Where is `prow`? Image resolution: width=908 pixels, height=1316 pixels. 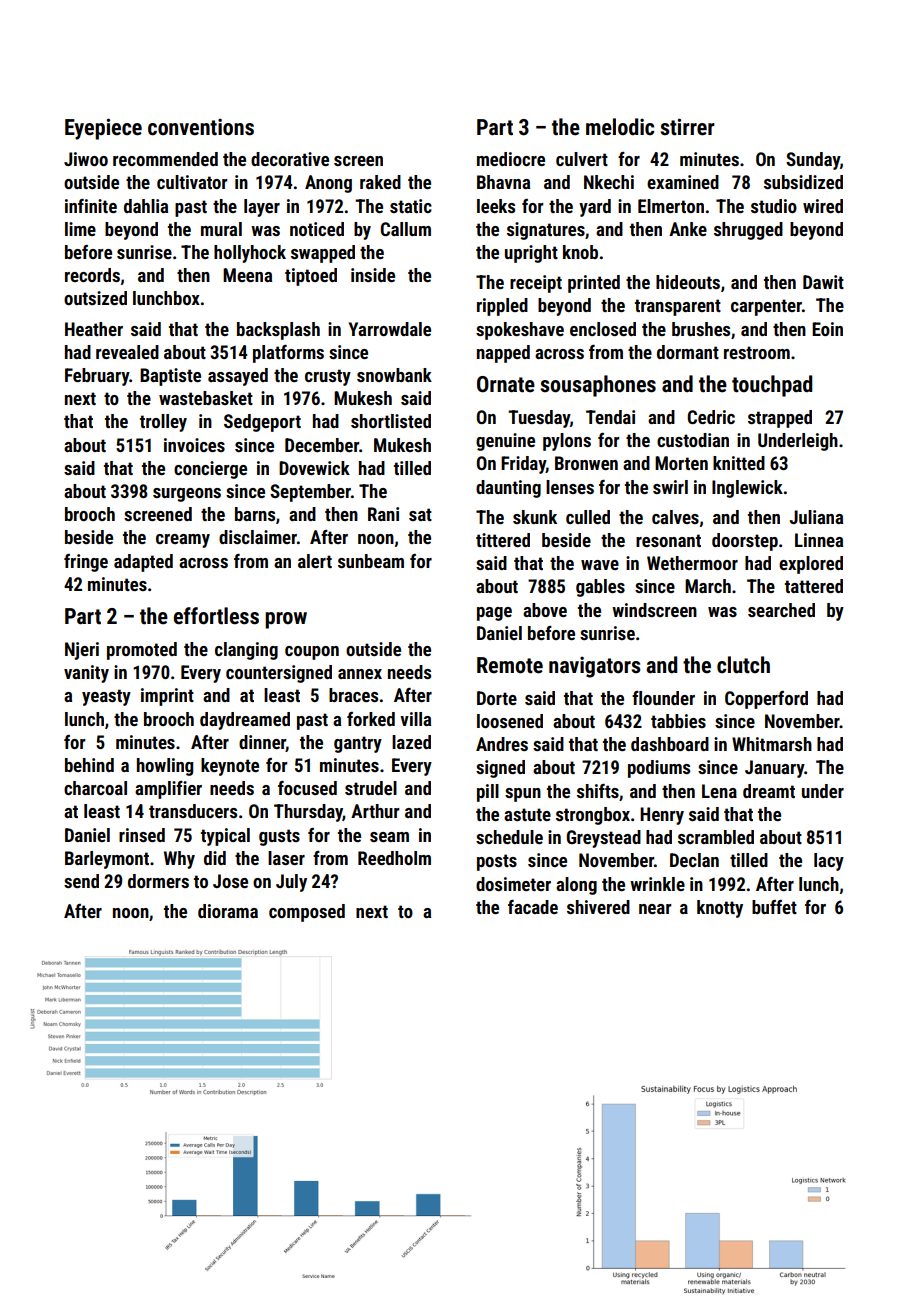
prow is located at coordinates (286, 620).
